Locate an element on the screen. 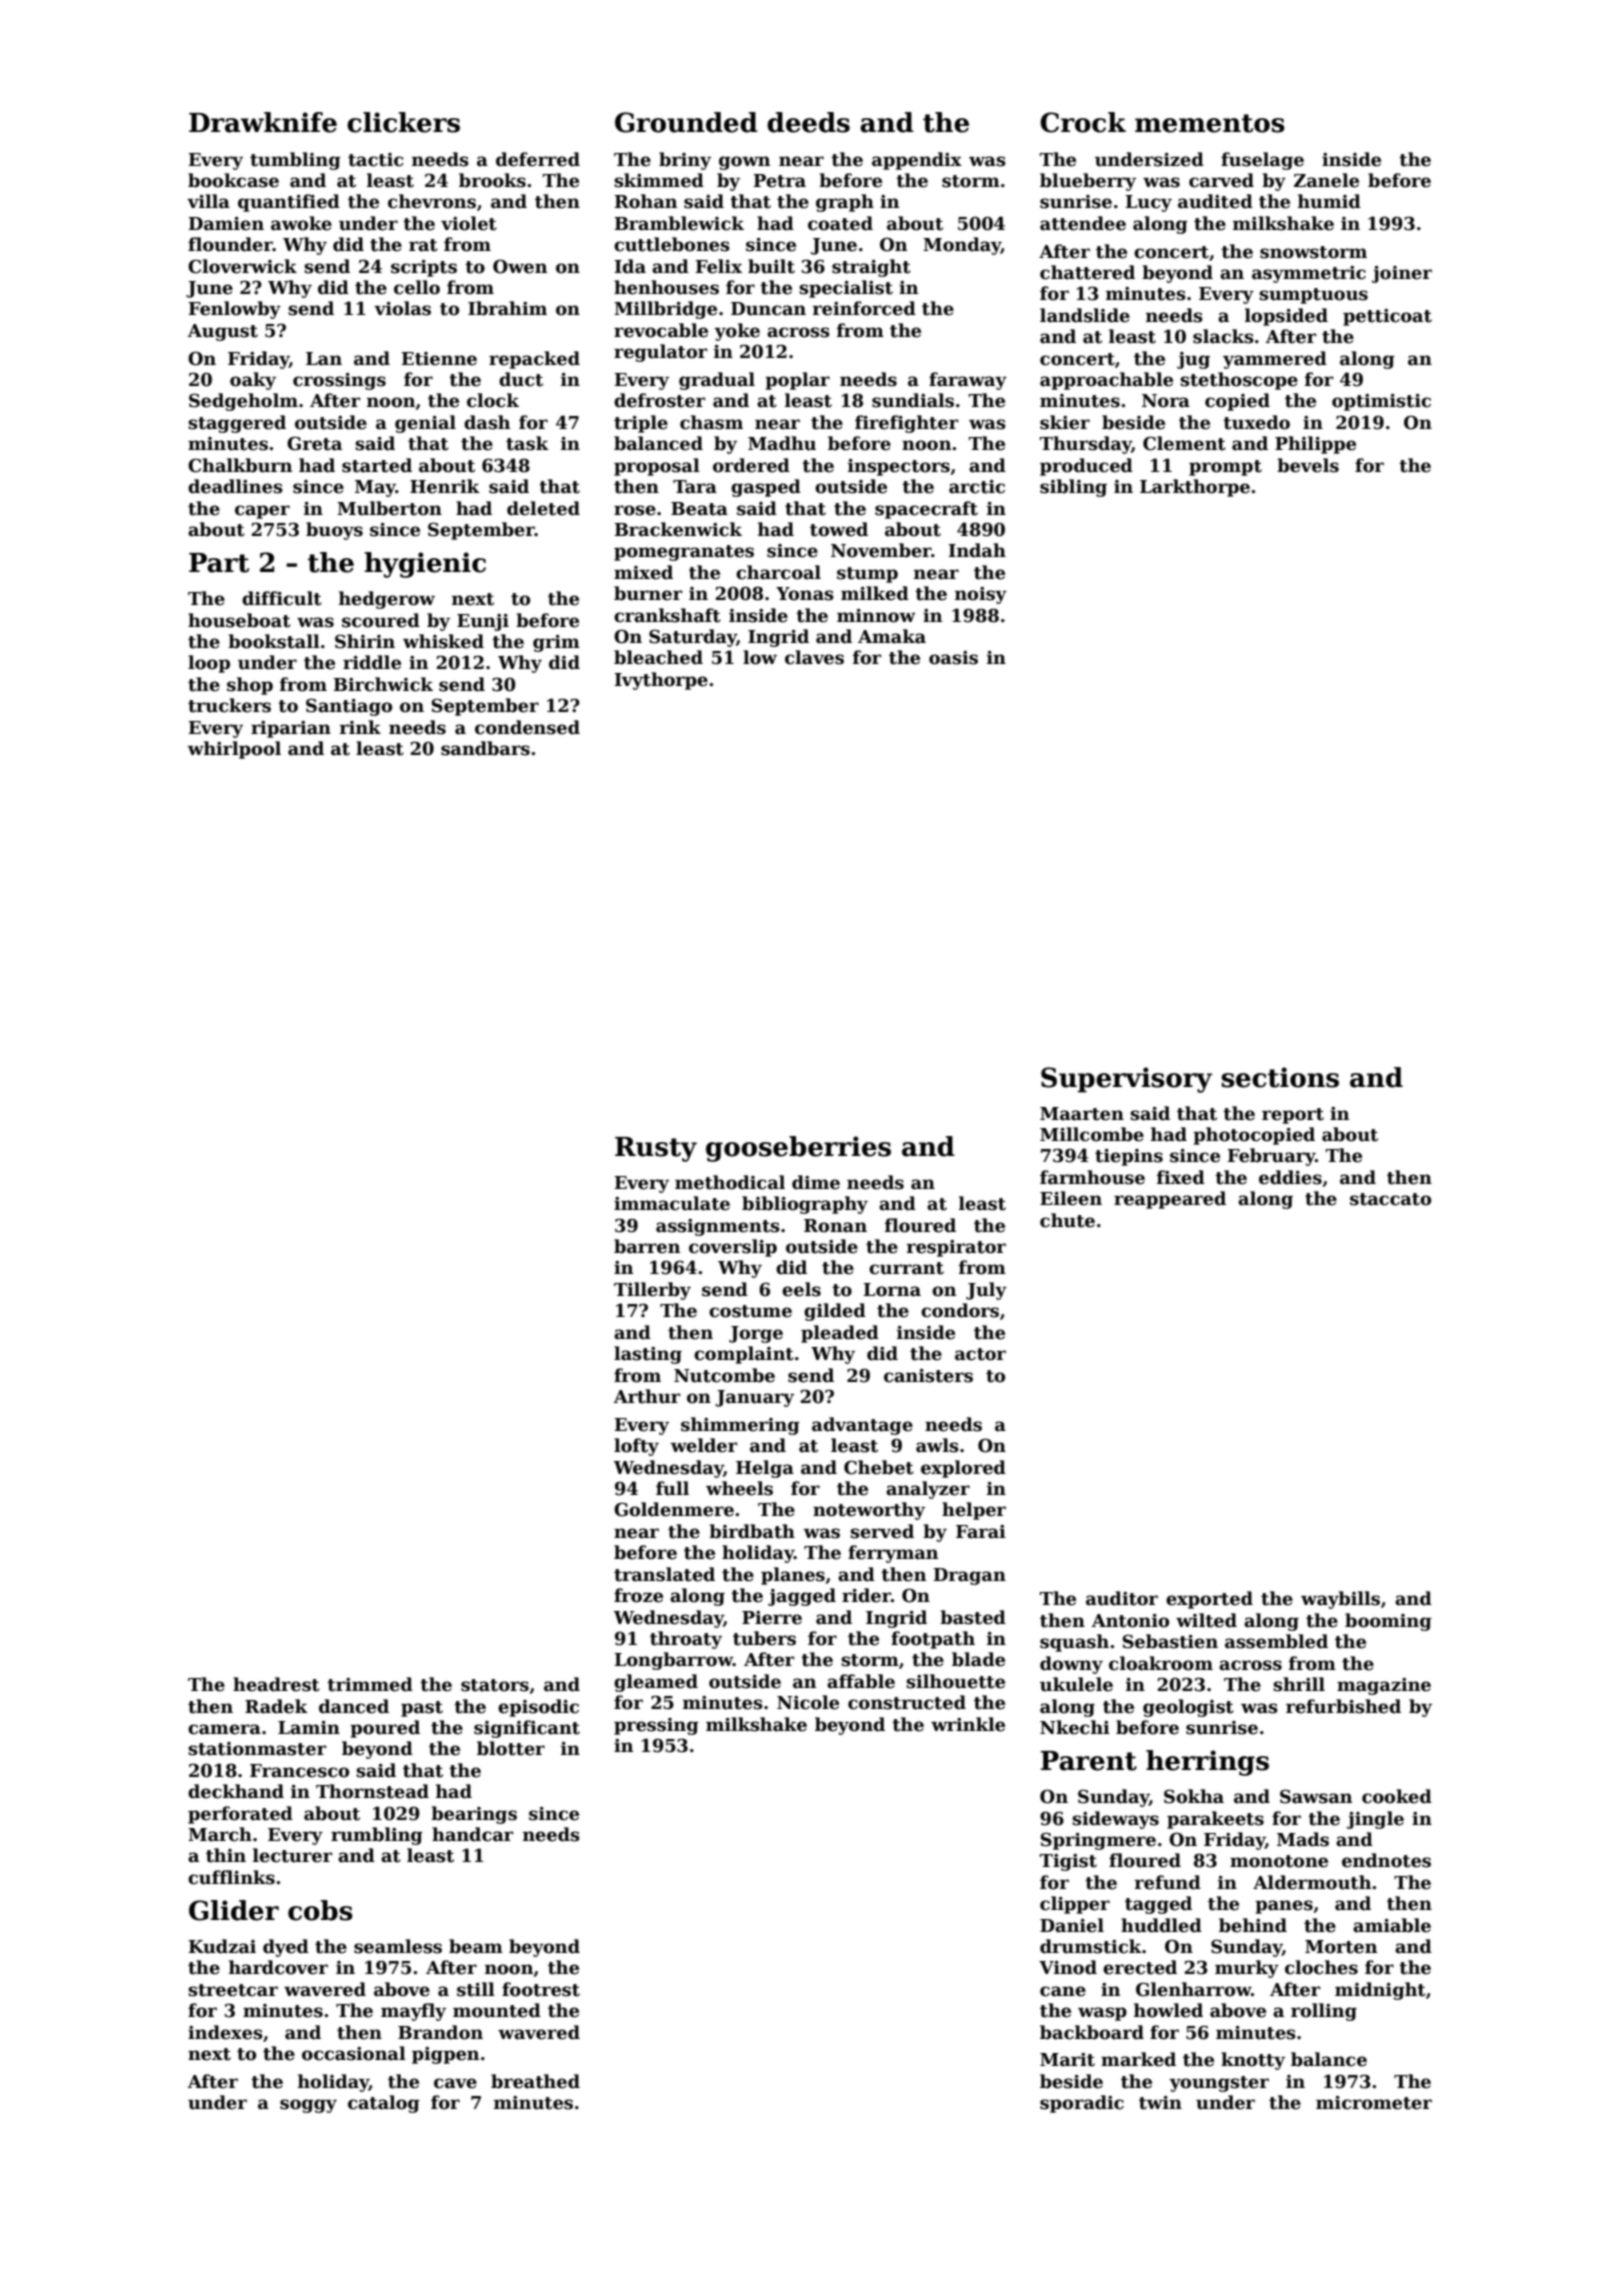 Image resolution: width=1620 pixels, height=2292 pixels. riparian is located at coordinates (291, 729).
